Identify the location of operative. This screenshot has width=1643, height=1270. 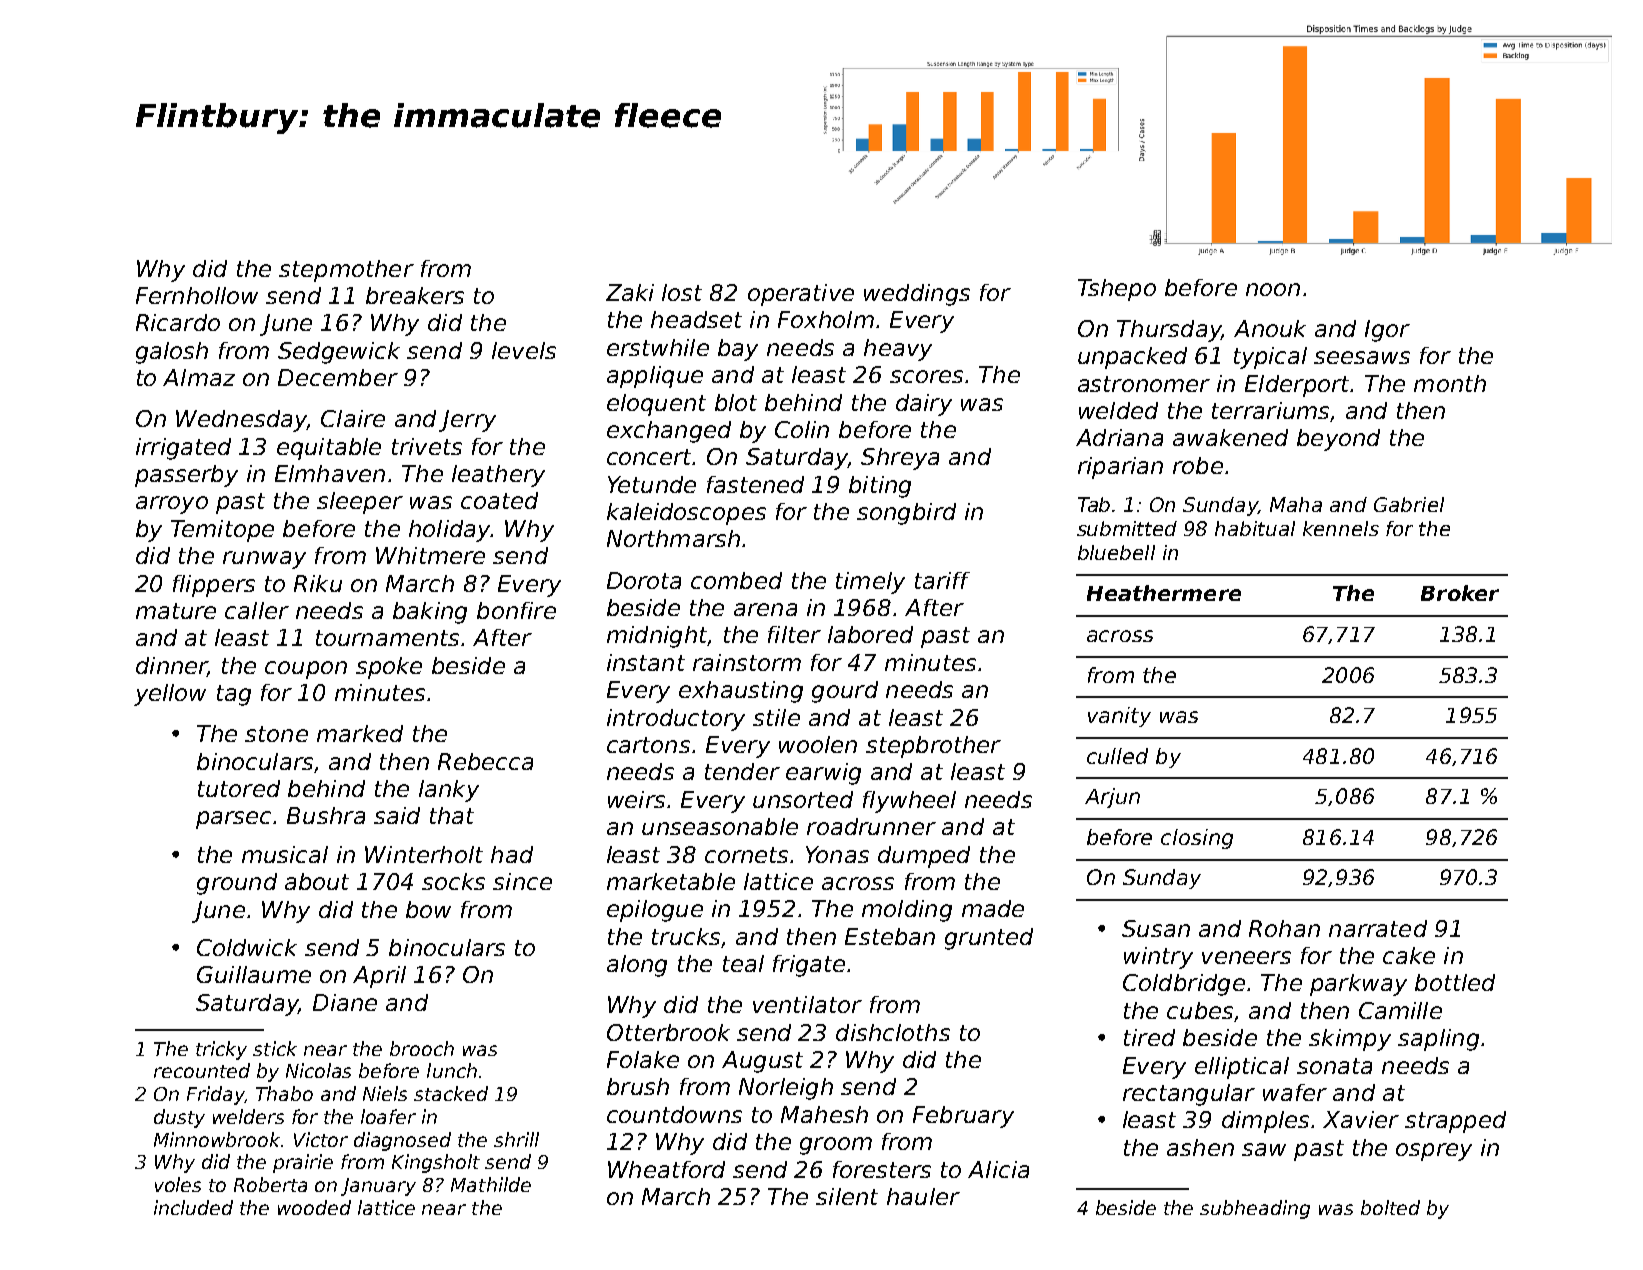
(801, 295).
